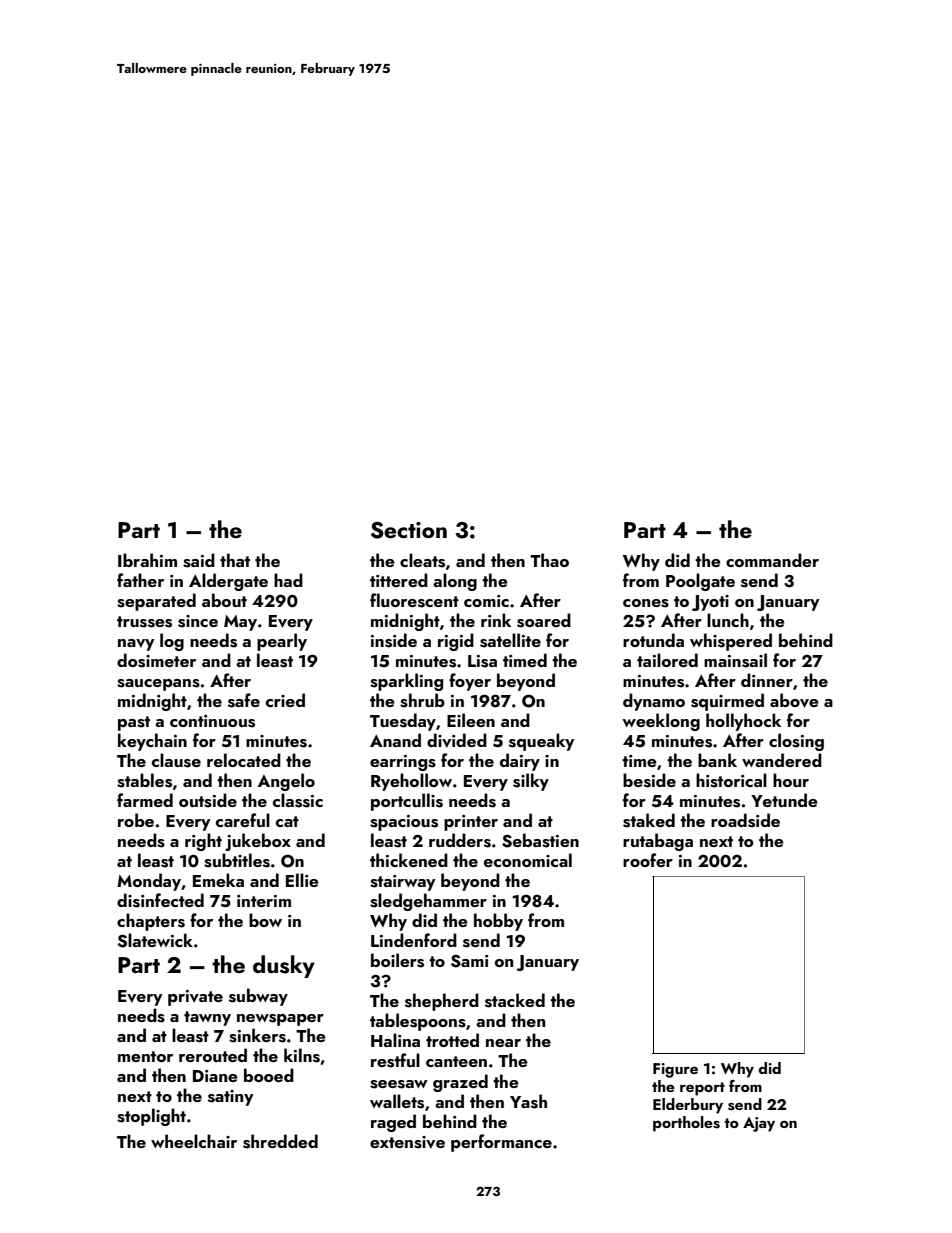 The width and height of the screenshot is (952, 1233). Describe the element at coordinates (469, 961) in the screenshot. I see `Sami` at that location.
